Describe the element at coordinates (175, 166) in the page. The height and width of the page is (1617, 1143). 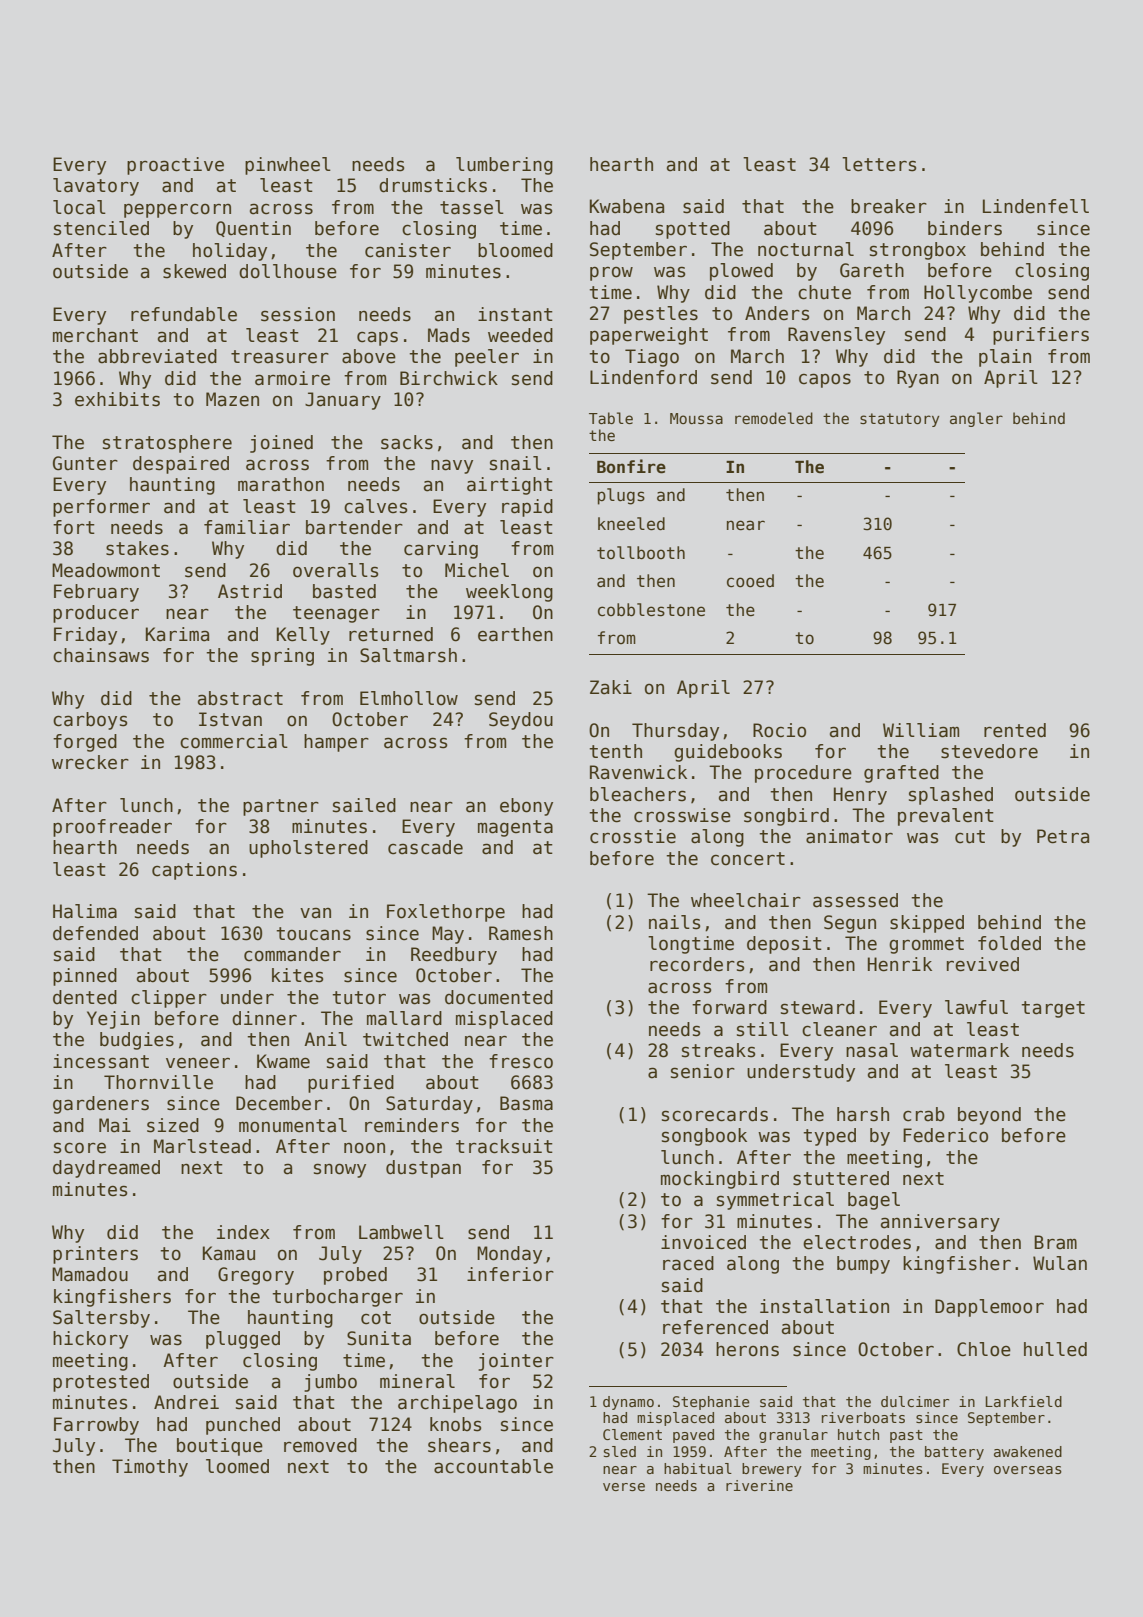
I see `proactive` at that location.
